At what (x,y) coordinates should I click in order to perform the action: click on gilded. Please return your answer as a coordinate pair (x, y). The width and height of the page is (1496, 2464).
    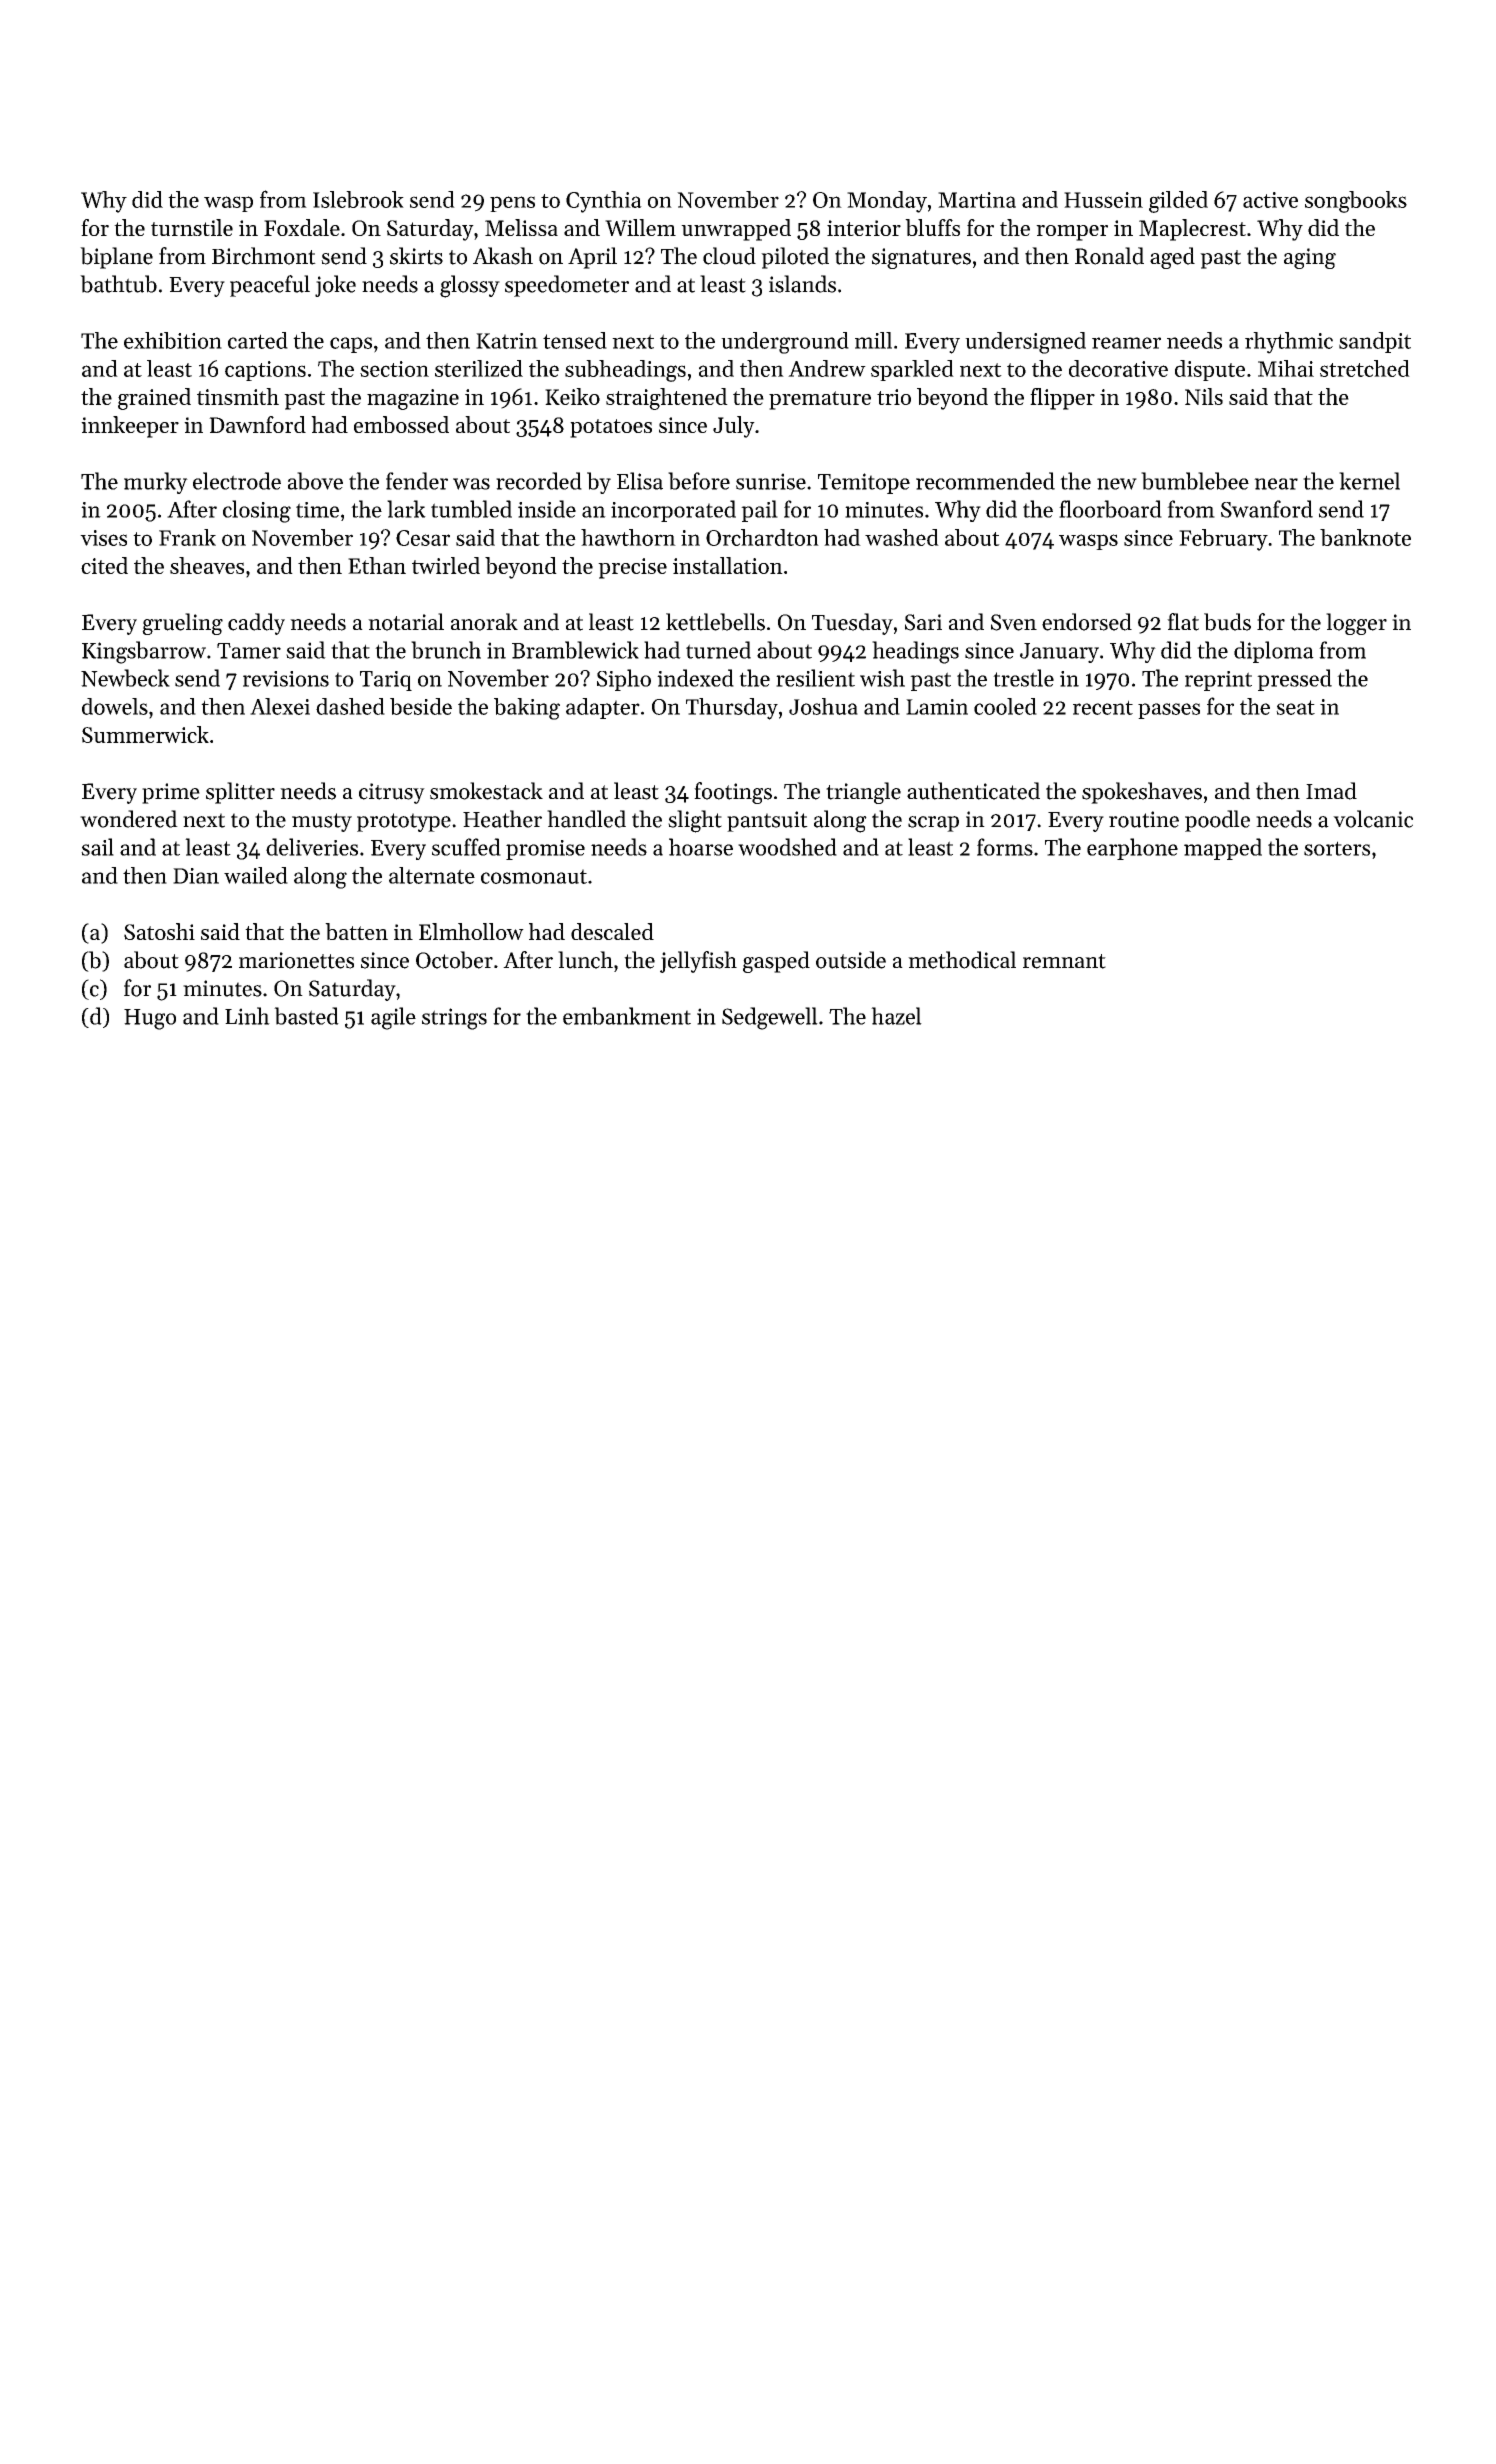
    Looking at the image, I should click on (1178, 202).
